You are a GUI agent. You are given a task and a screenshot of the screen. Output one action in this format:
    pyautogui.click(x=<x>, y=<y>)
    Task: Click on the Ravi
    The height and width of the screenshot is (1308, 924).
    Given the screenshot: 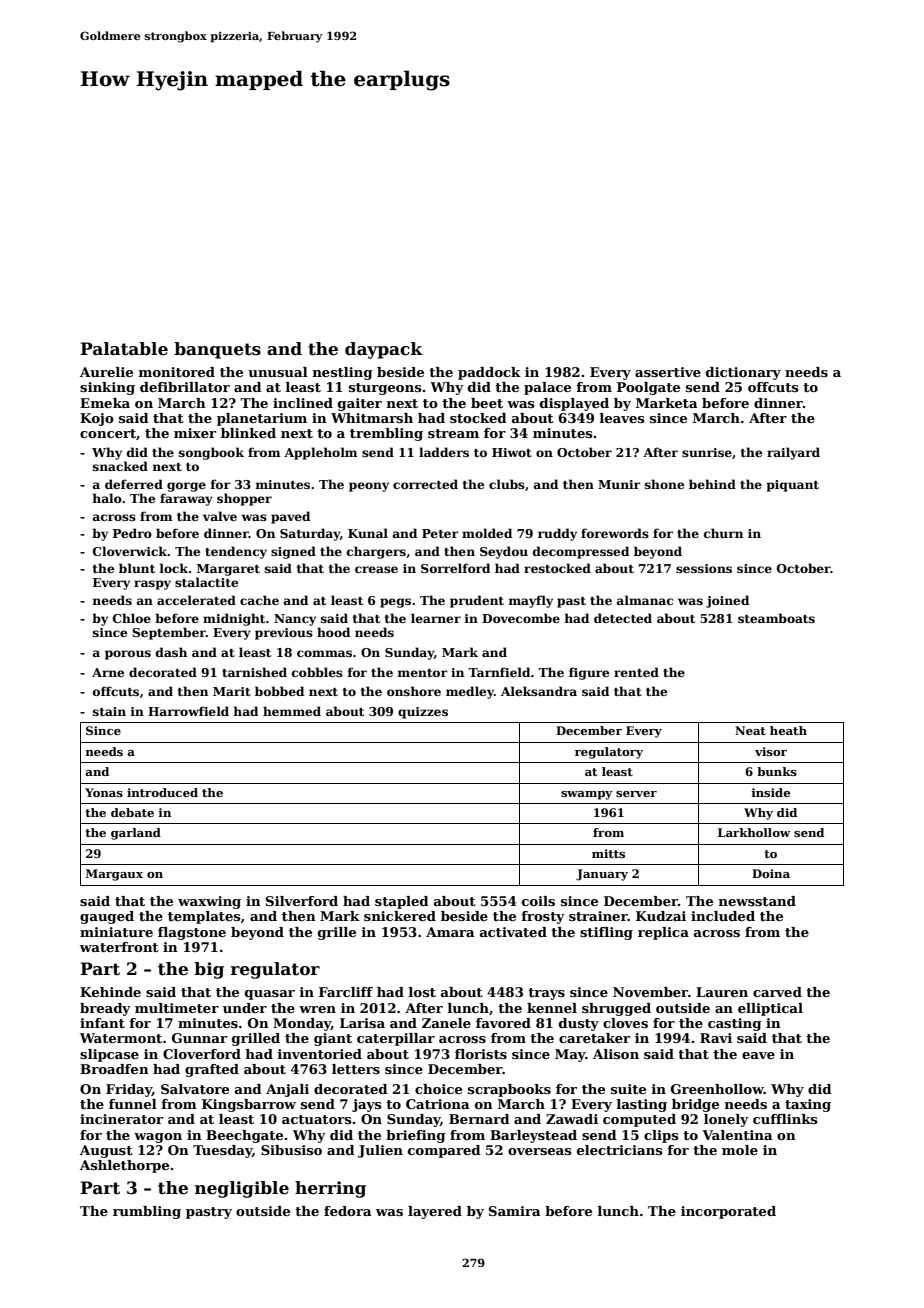 What is the action you would take?
    pyautogui.click(x=716, y=1038)
